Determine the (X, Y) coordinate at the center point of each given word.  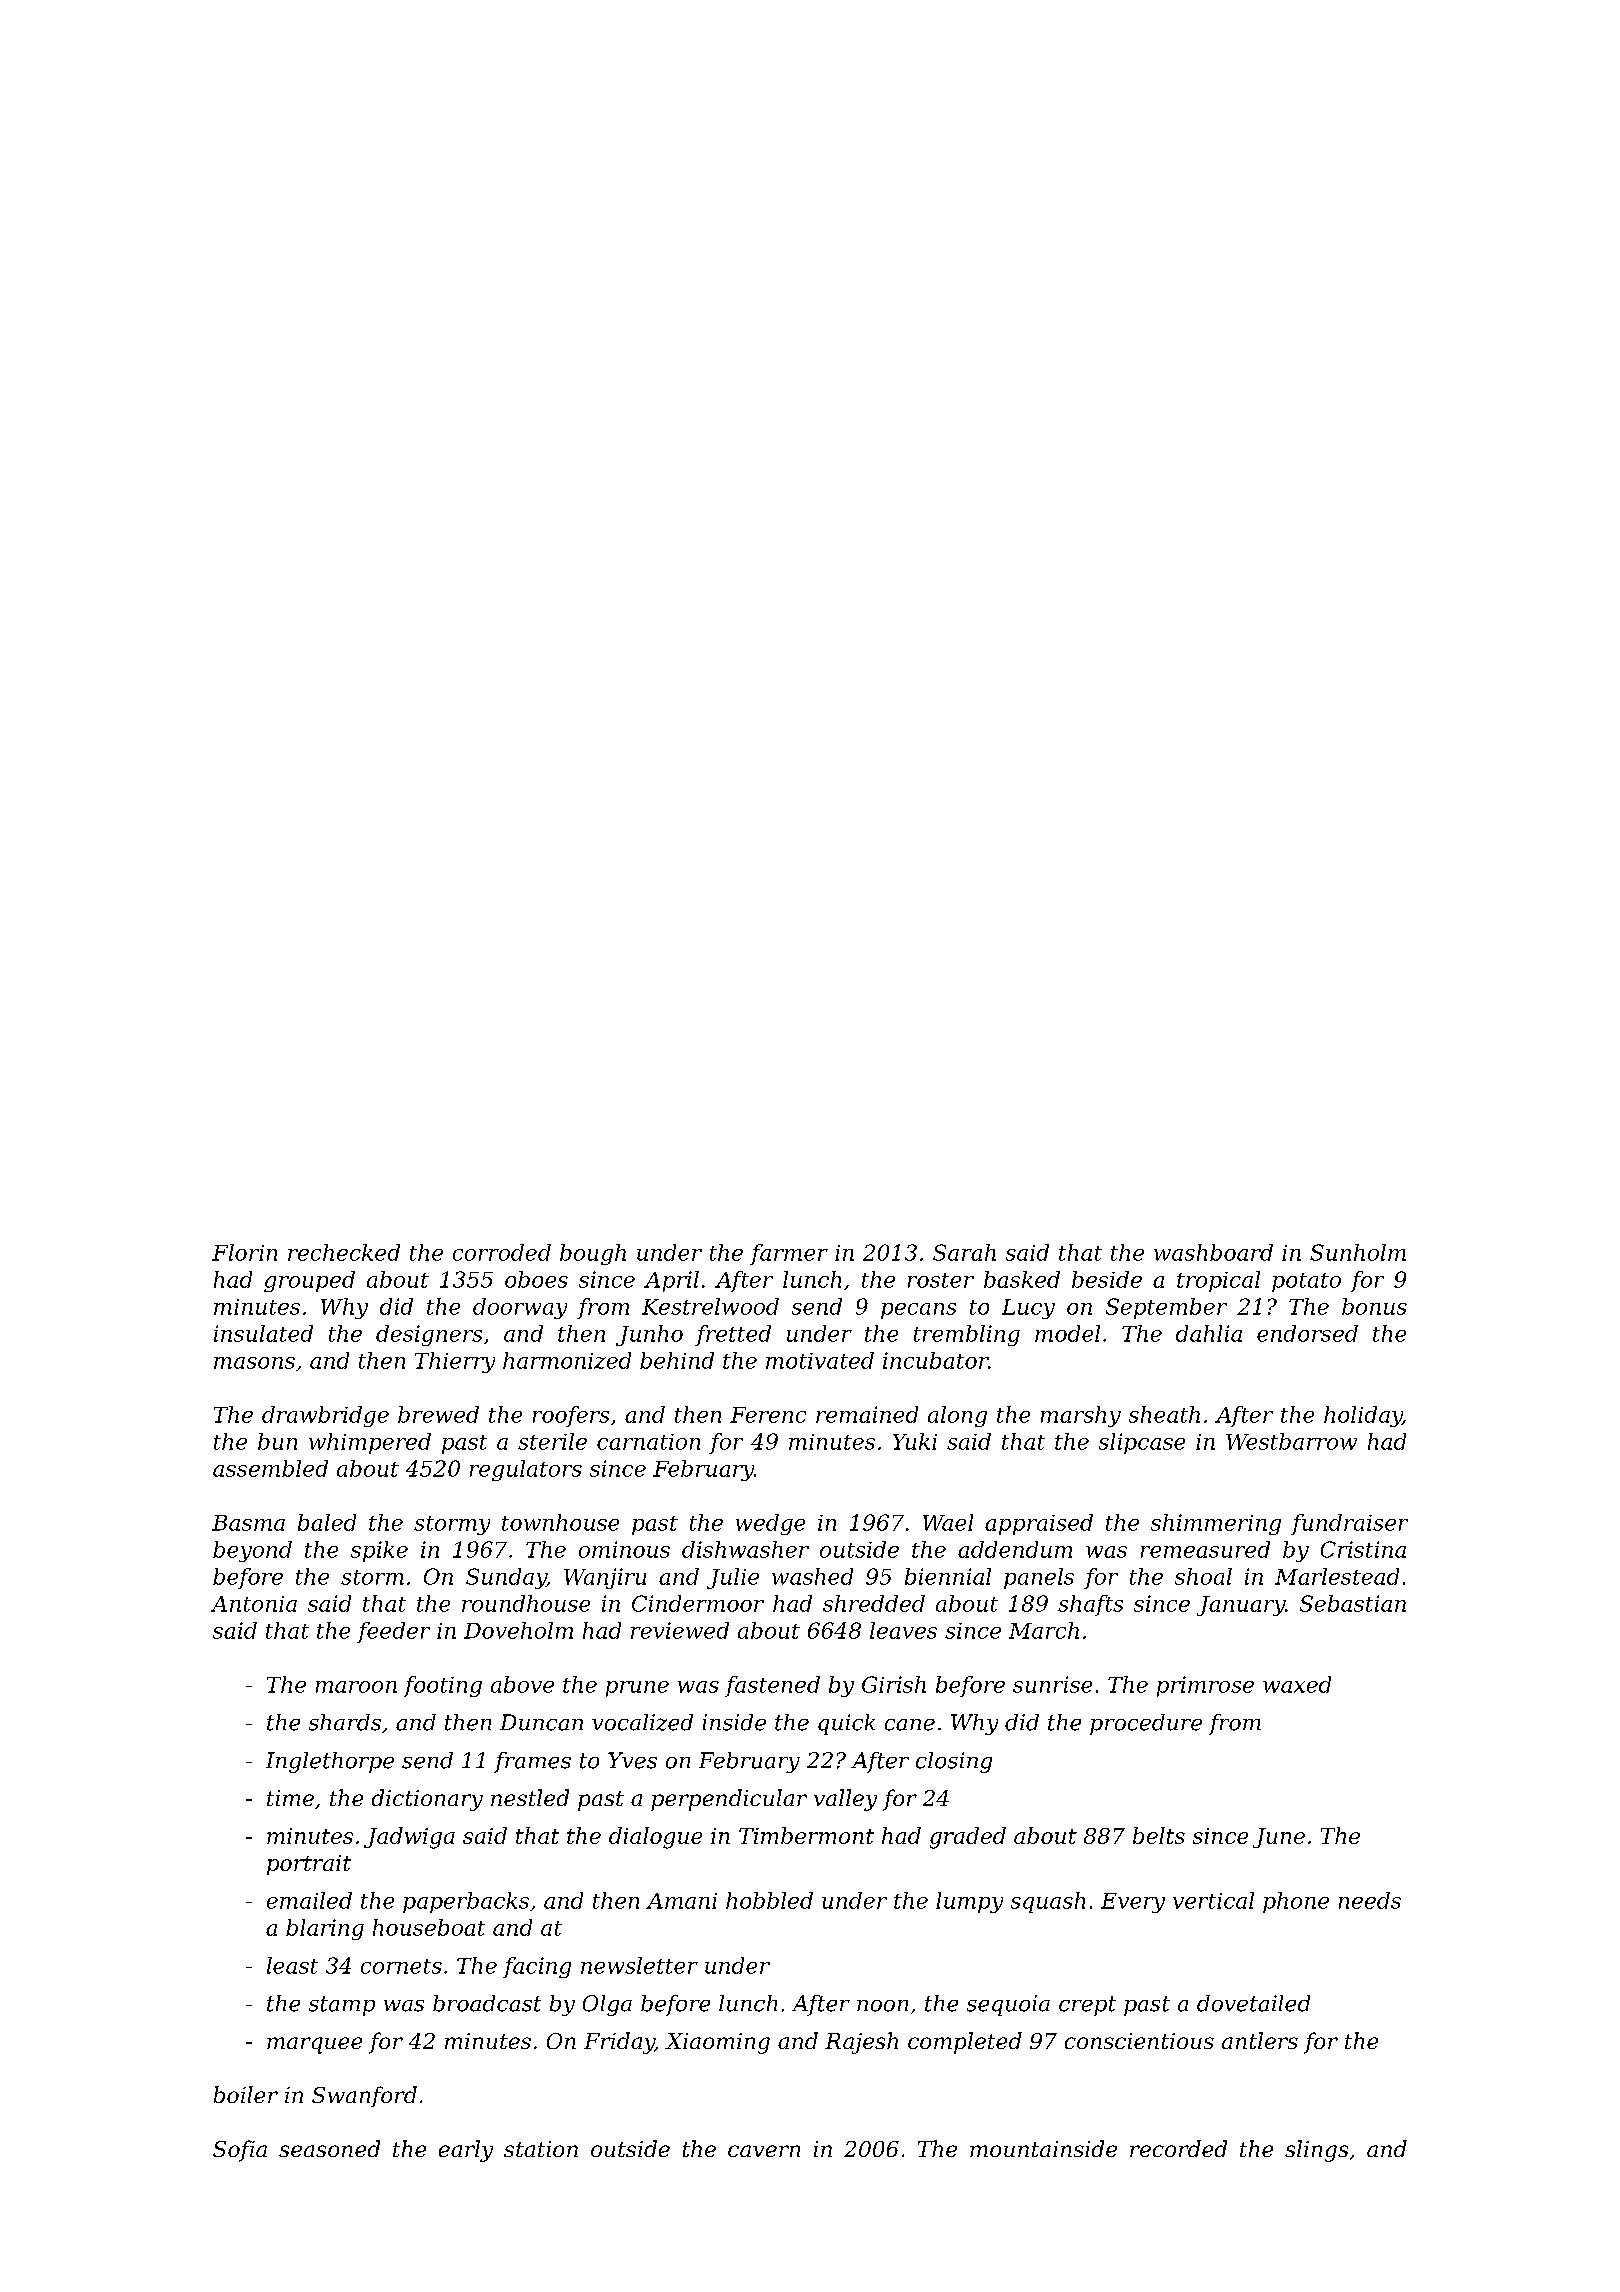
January (1241, 1606)
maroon (356, 1687)
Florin (244, 1252)
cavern (764, 2151)
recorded (1178, 2148)
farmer (789, 1254)
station (541, 2149)
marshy (1081, 1416)
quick (846, 1724)
